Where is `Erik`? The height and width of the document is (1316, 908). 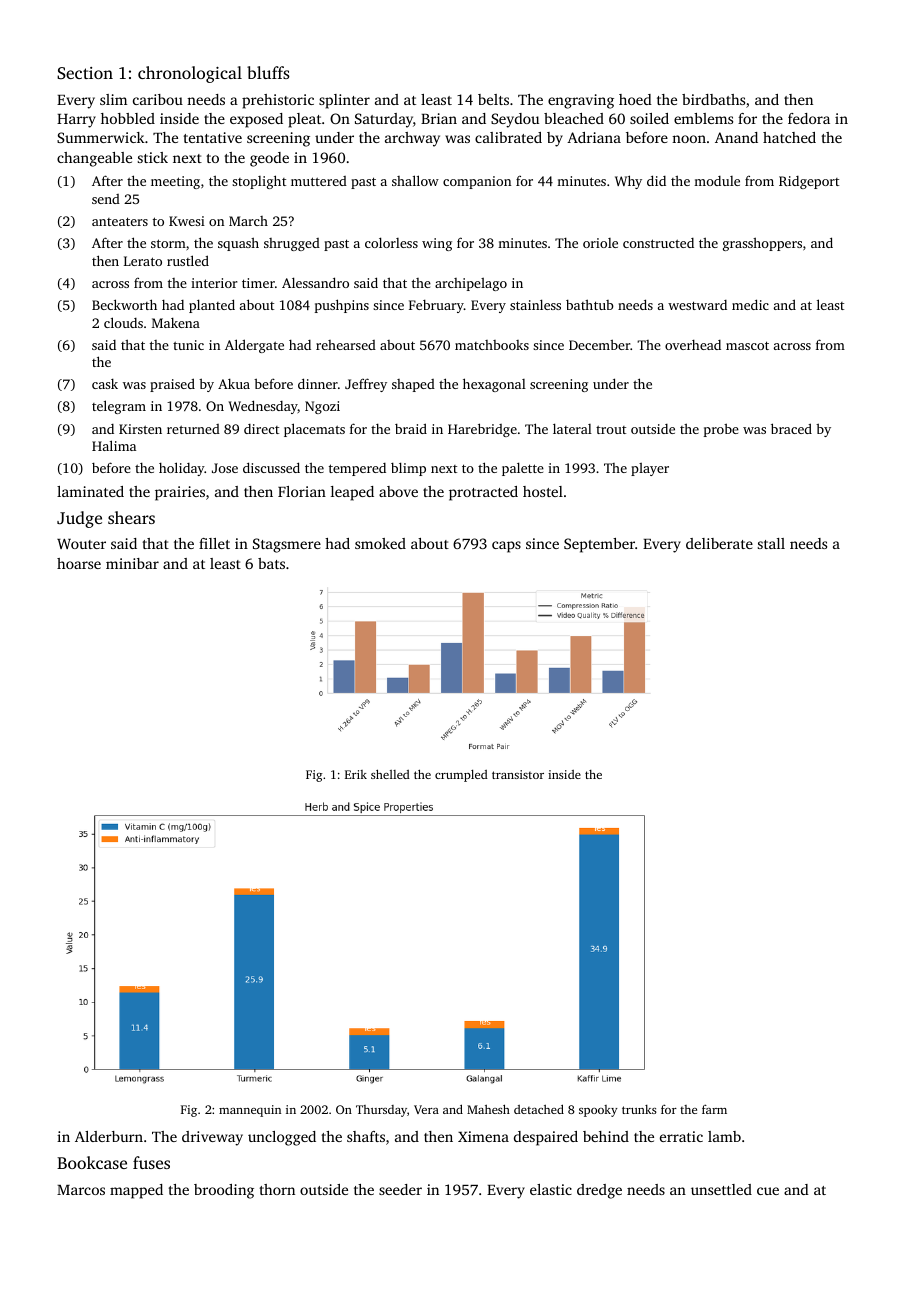
Erik is located at coordinates (356, 774).
